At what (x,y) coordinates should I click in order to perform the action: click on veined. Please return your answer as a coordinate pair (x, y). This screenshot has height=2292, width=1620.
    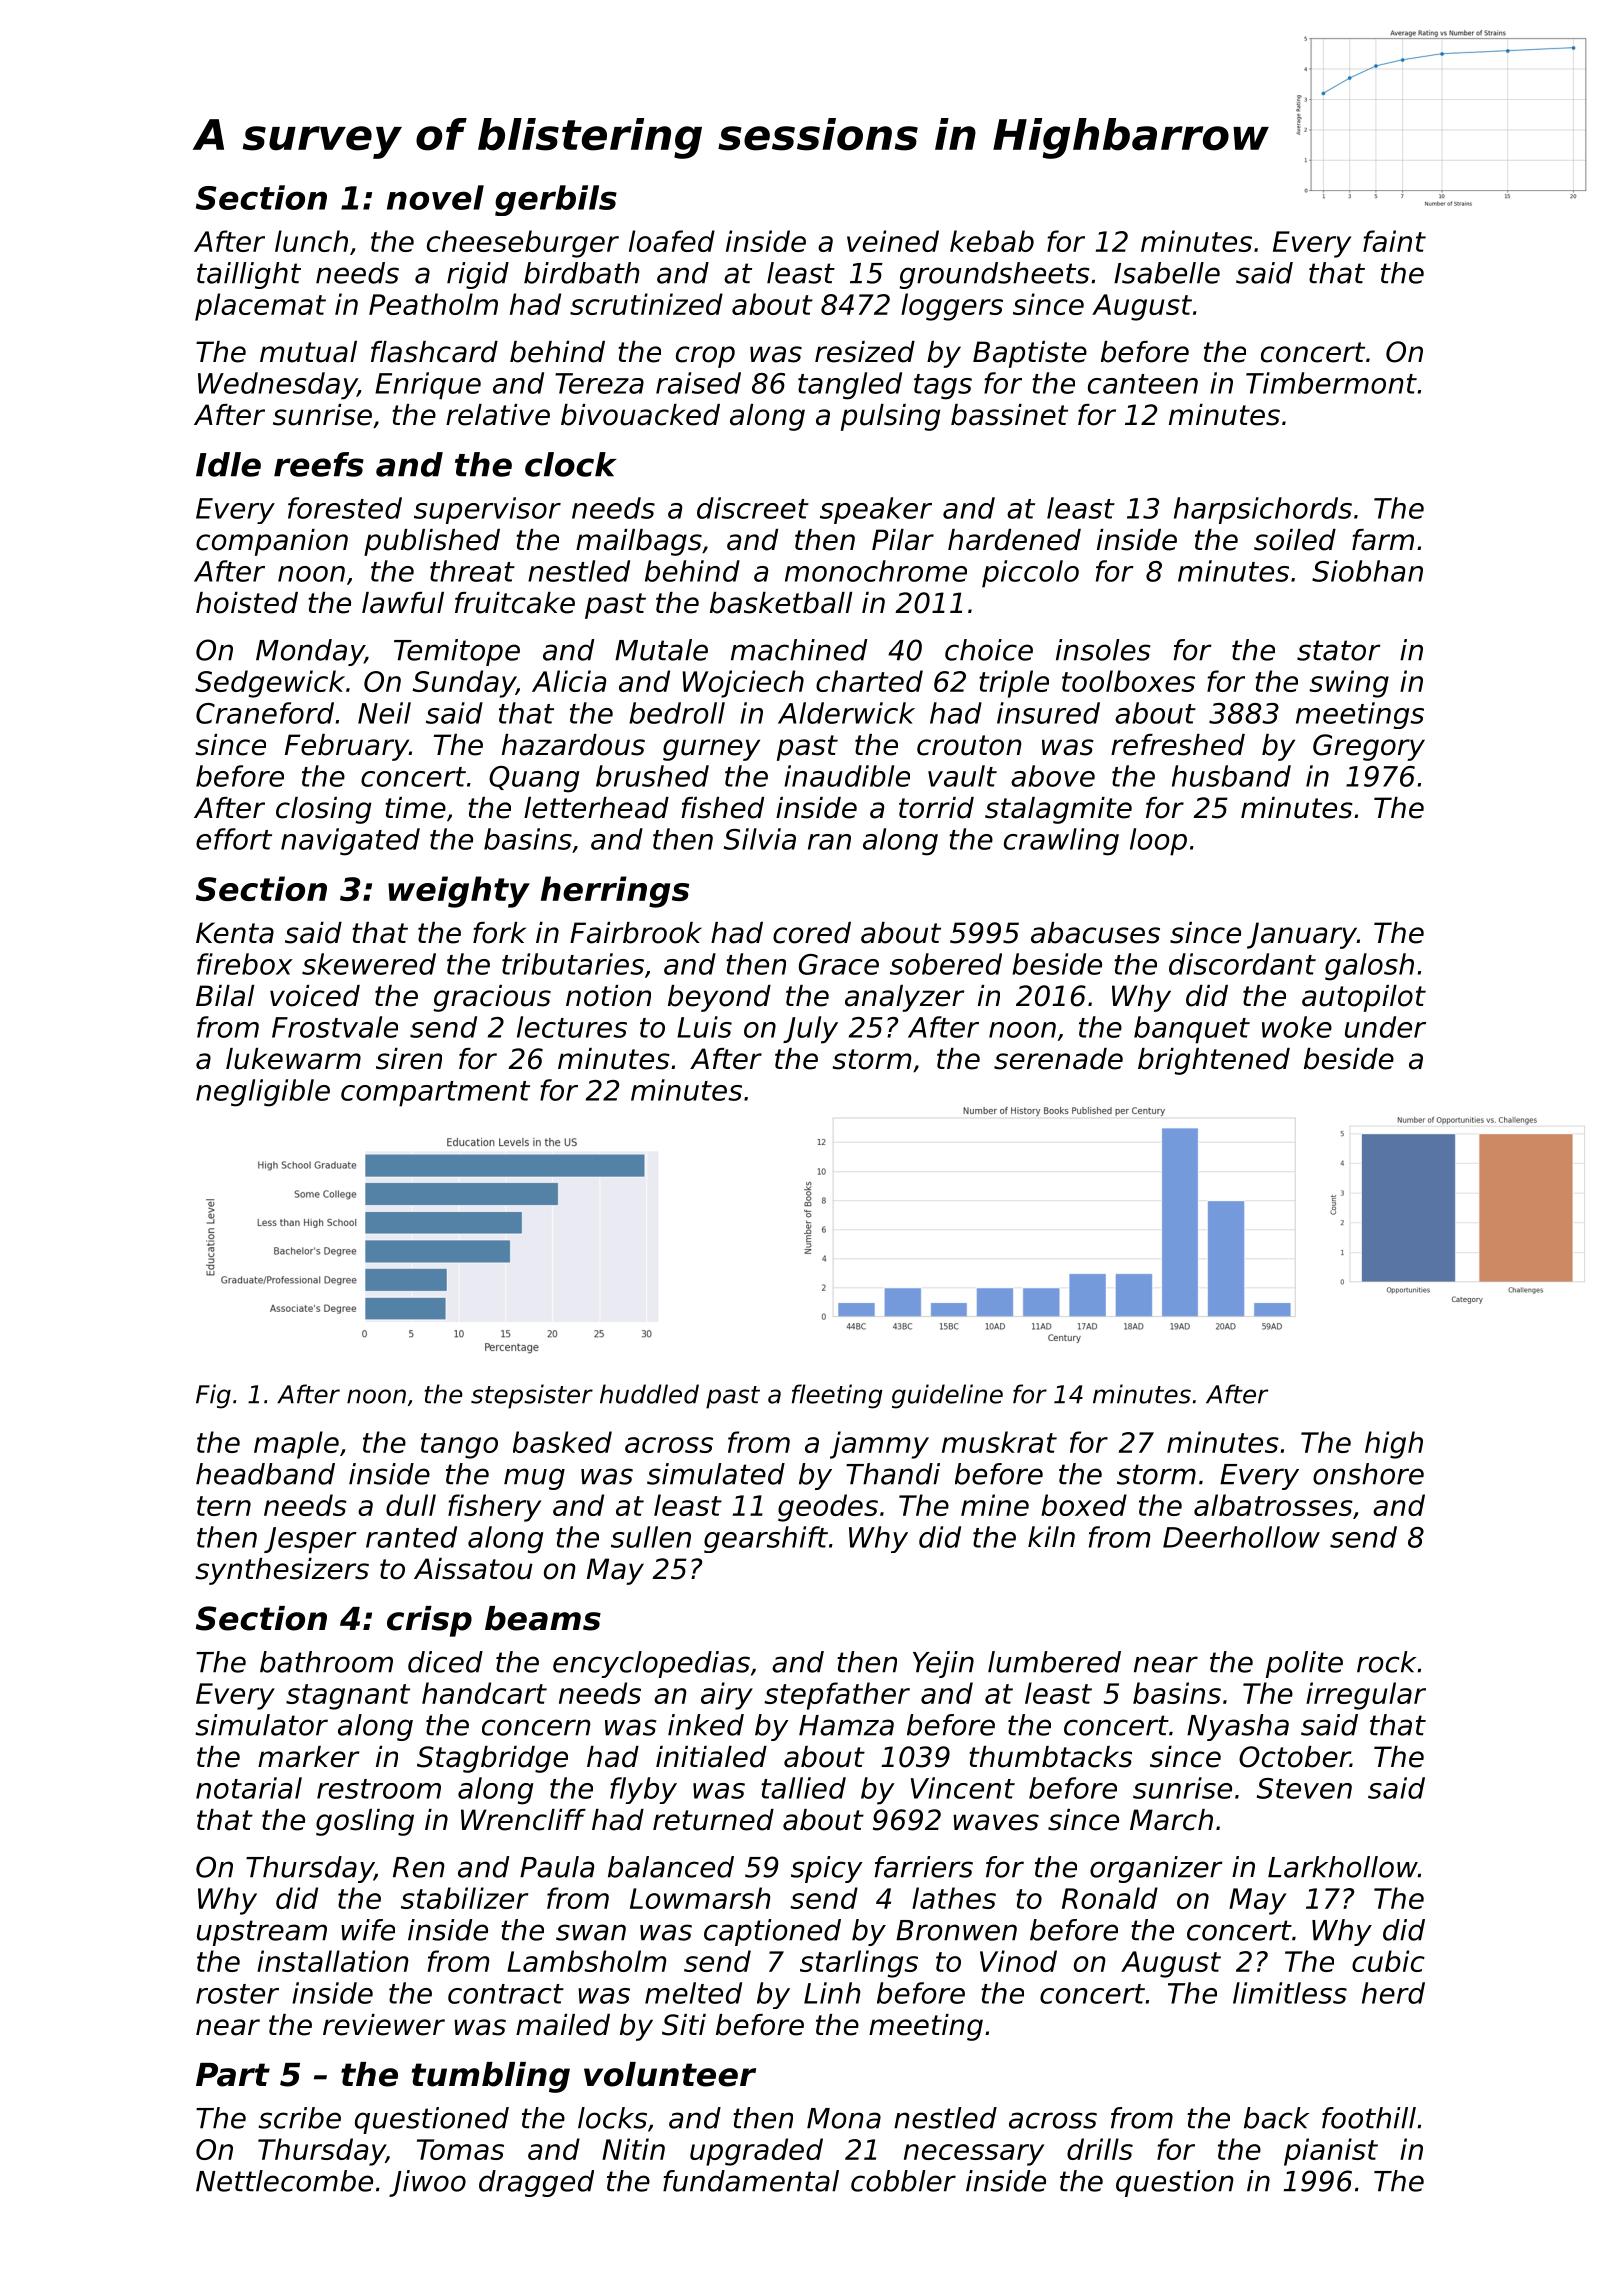
    Looking at the image, I should click on (893, 241).
